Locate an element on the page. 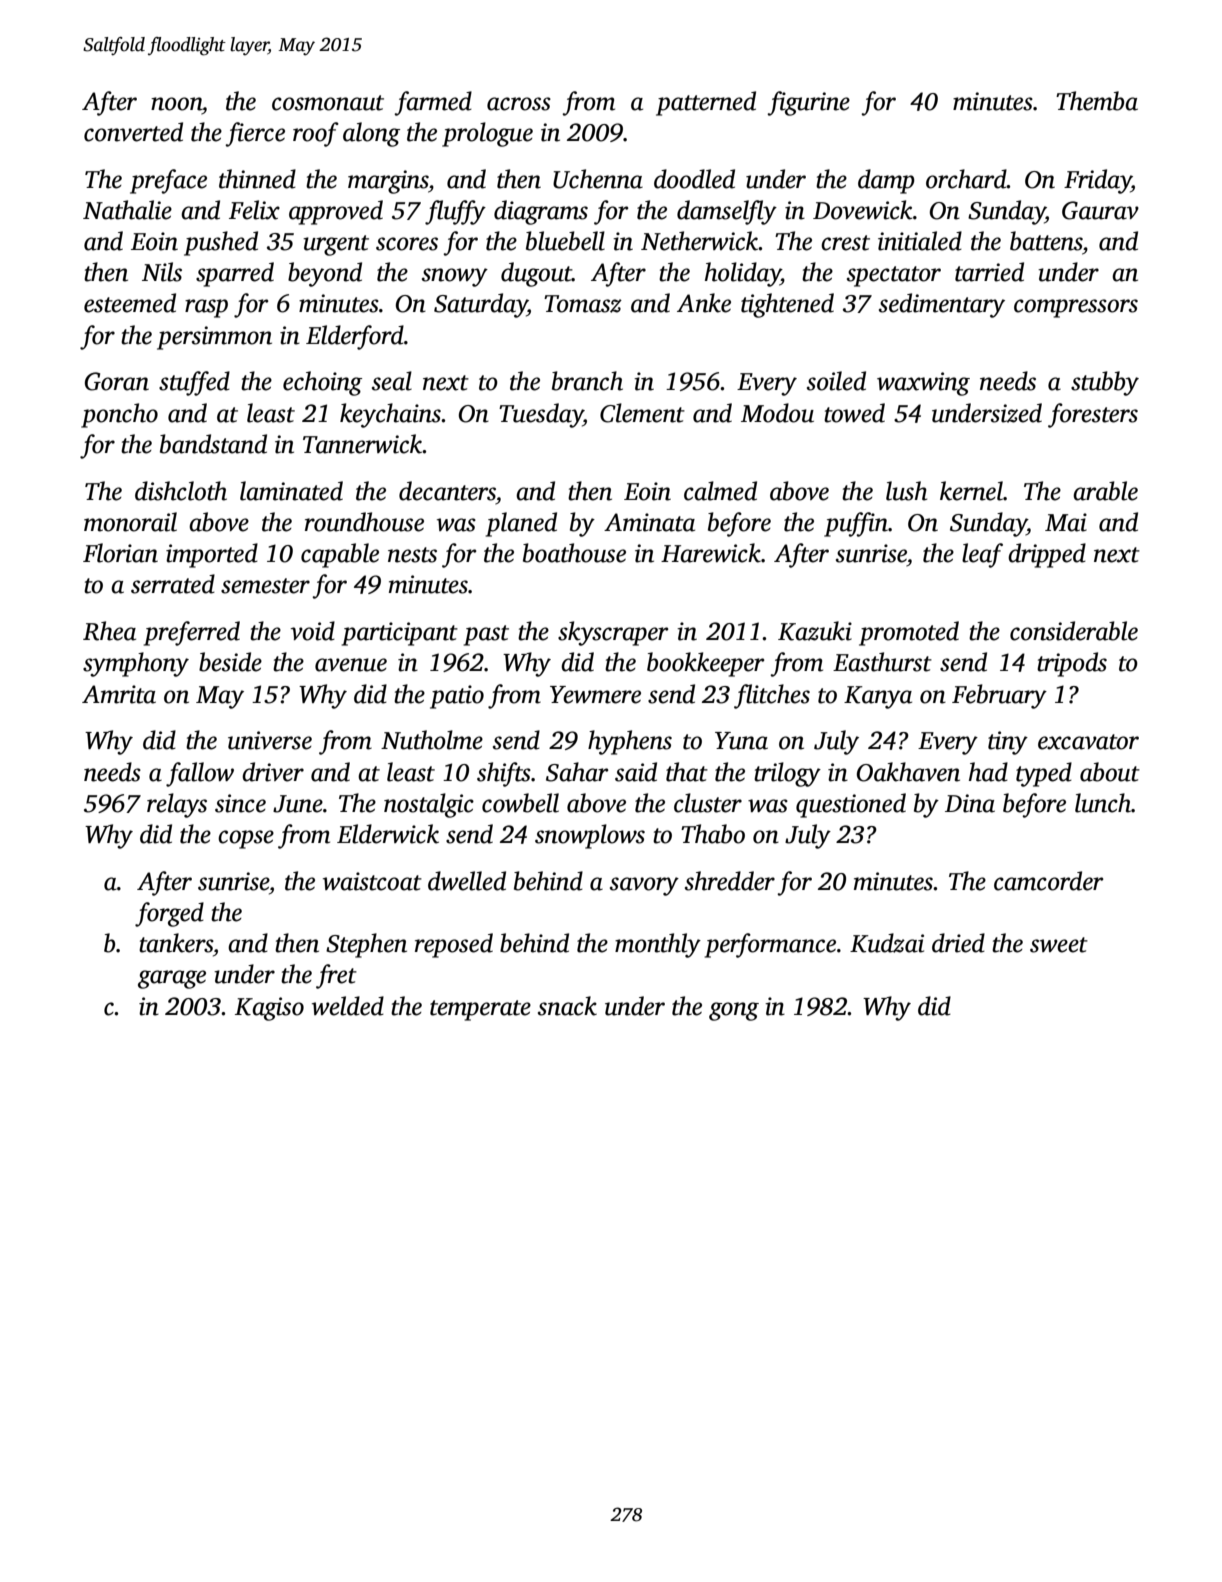 This image has height=1582, width=1222. dwelled is located at coordinates (467, 881).
